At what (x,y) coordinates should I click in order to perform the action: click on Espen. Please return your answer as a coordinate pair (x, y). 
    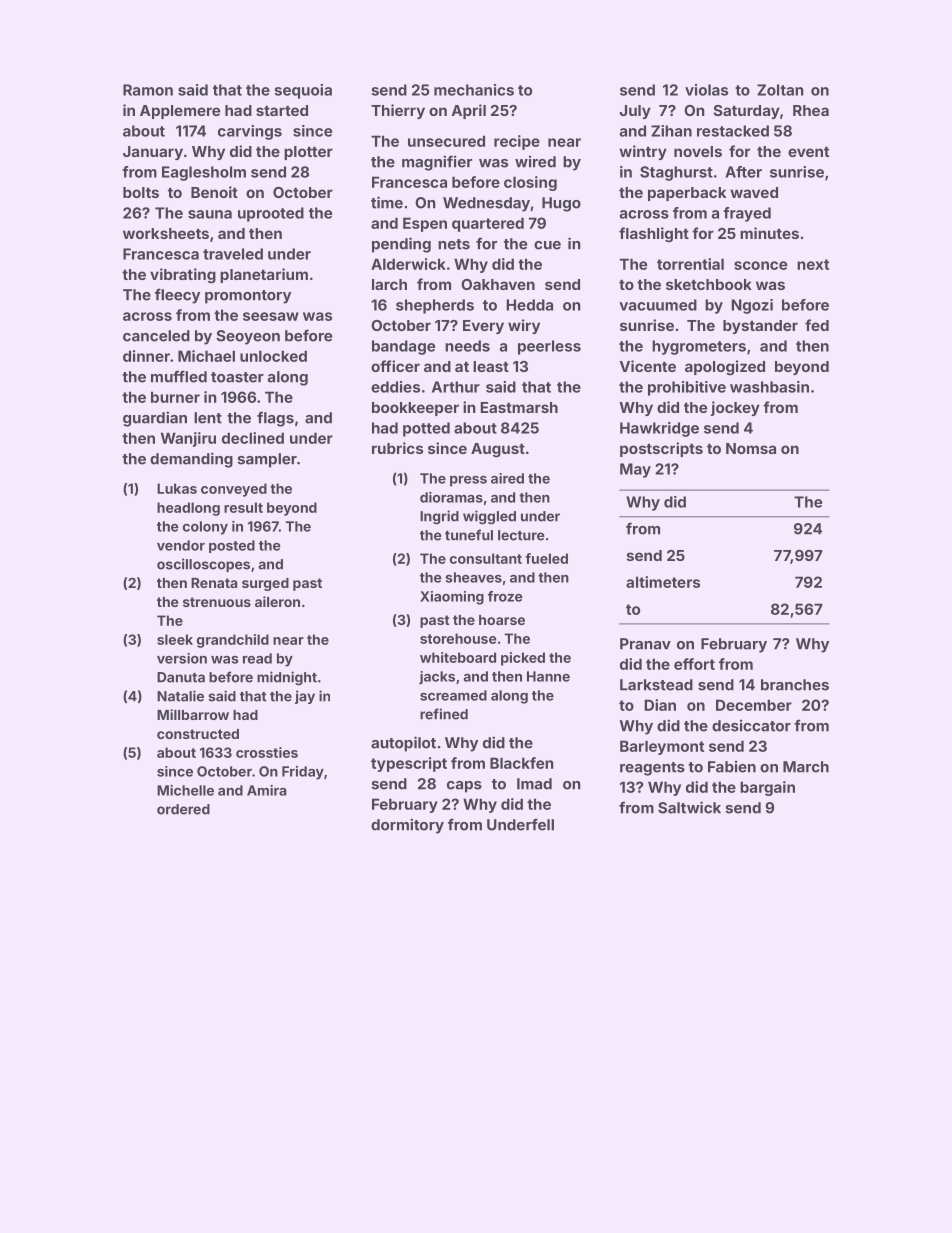
    Looking at the image, I should click on (425, 224).
